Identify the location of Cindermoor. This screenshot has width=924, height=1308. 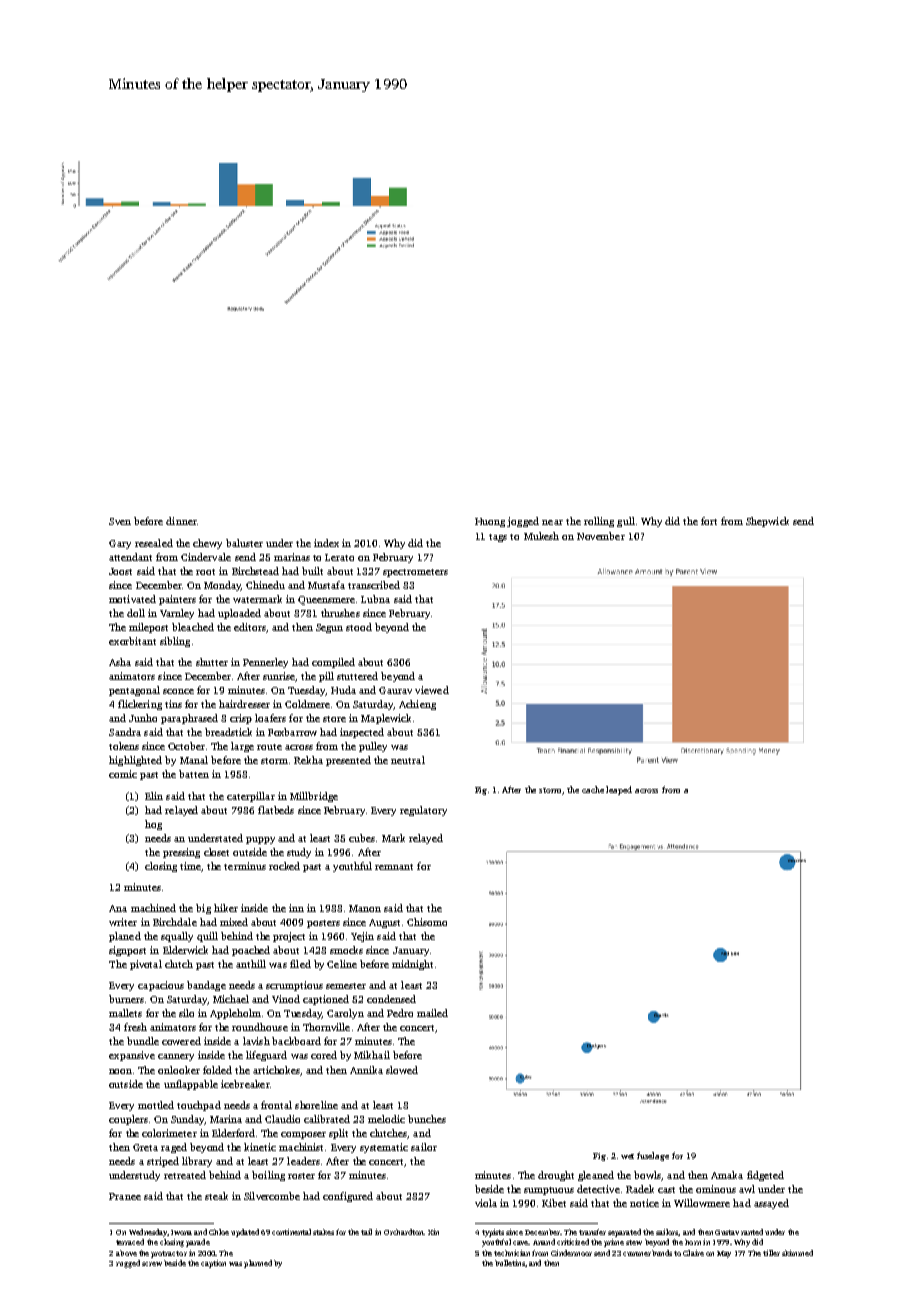
(571, 1253).
